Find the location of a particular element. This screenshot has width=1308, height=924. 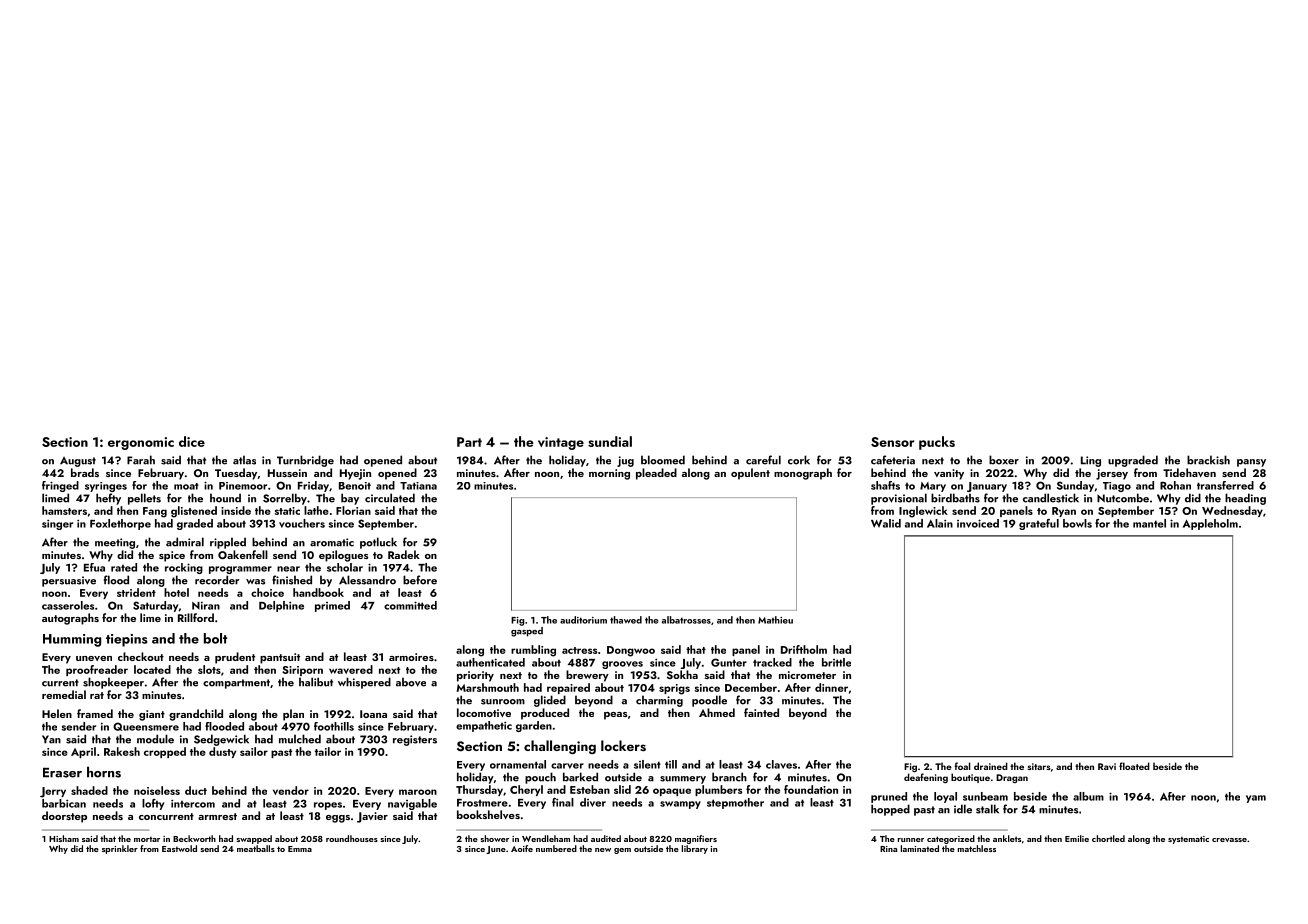

Mathieu is located at coordinates (775, 620).
